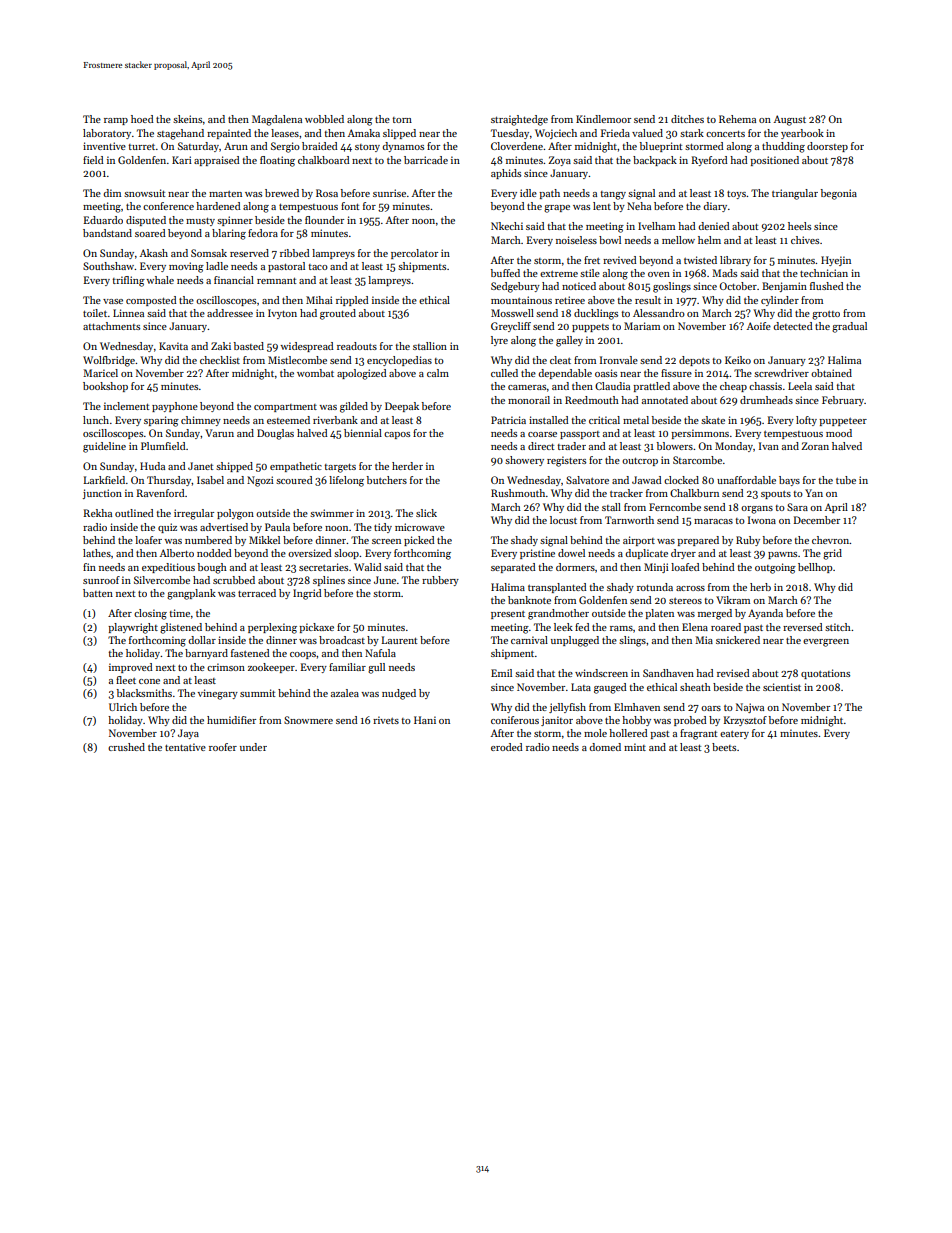 This screenshot has width=952, height=1233. I want to click on percolator, so click(414, 254).
